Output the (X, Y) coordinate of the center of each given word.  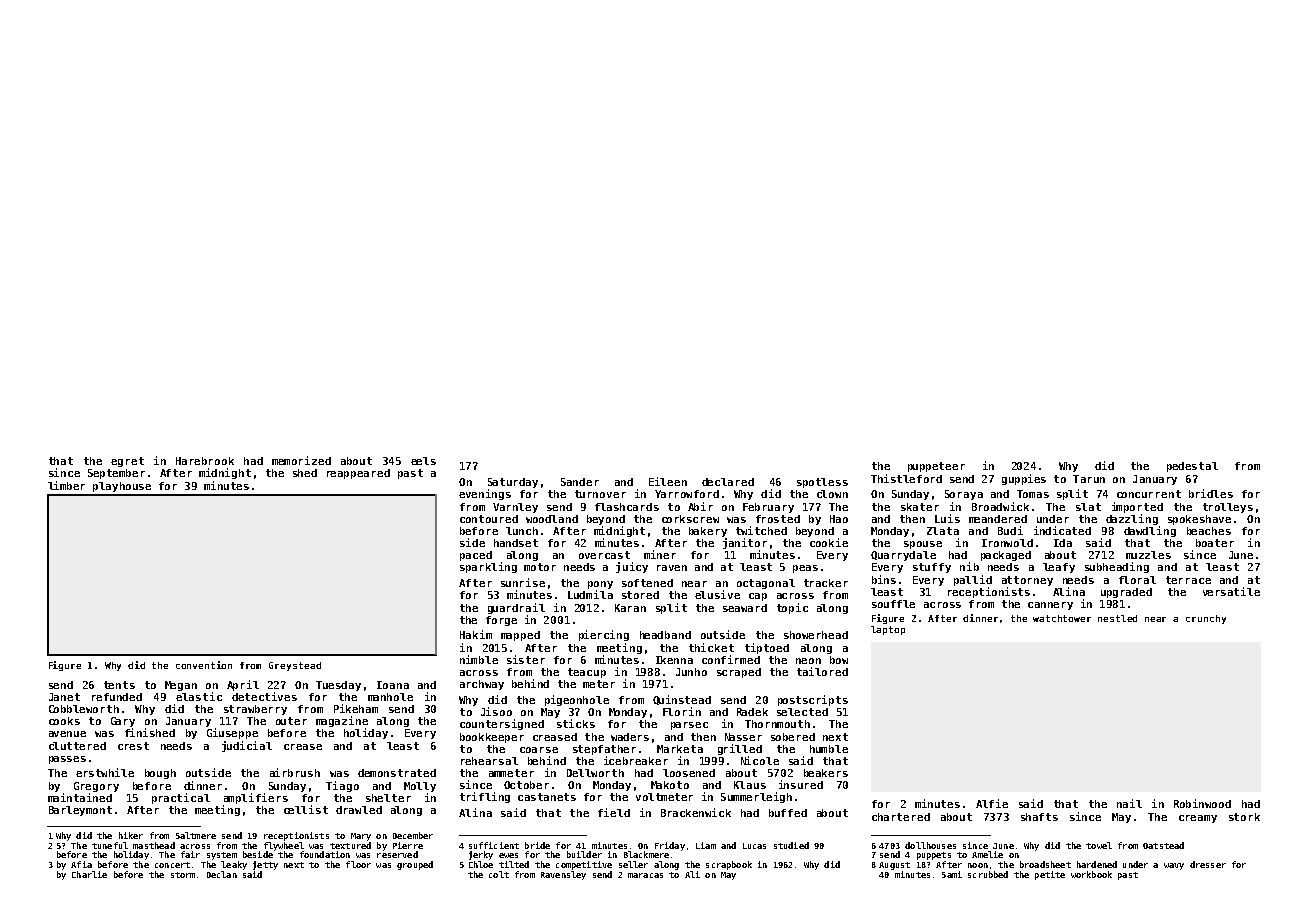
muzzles (1148, 555)
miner (660, 554)
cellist (306, 809)
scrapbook (729, 865)
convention (204, 665)
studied (791, 845)
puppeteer (936, 467)
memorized (301, 460)
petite (1050, 875)
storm (183, 875)
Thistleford (906, 478)
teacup (587, 673)
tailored (822, 671)
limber (66, 485)
